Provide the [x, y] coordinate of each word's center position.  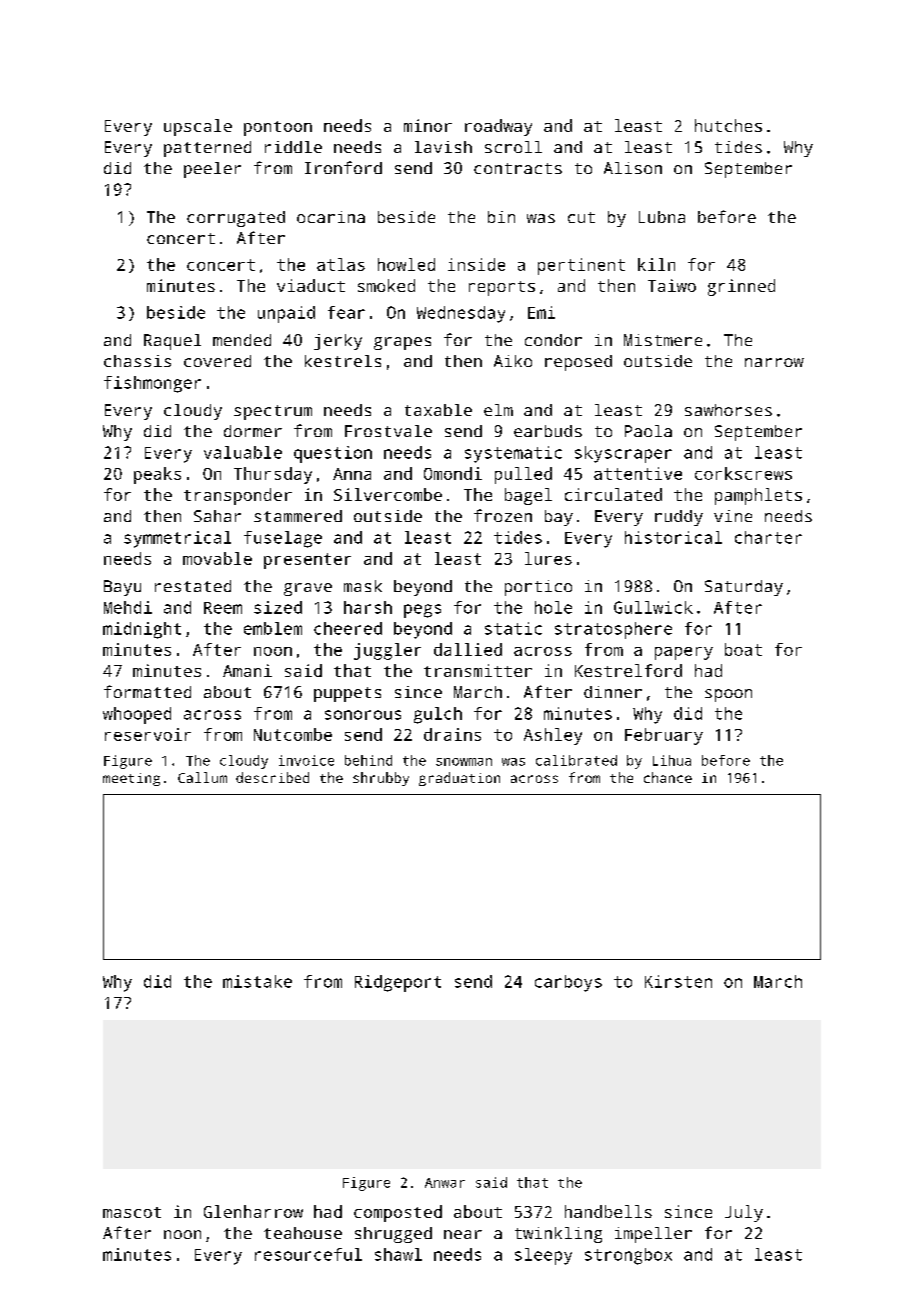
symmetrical [177, 539]
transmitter [478, 670]
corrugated [236, 219]
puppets [347, 694]
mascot [132, 1212]
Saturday [744, 588]
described [272, 777]
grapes [402, 343]
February [664, 736]
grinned [741, 287]
